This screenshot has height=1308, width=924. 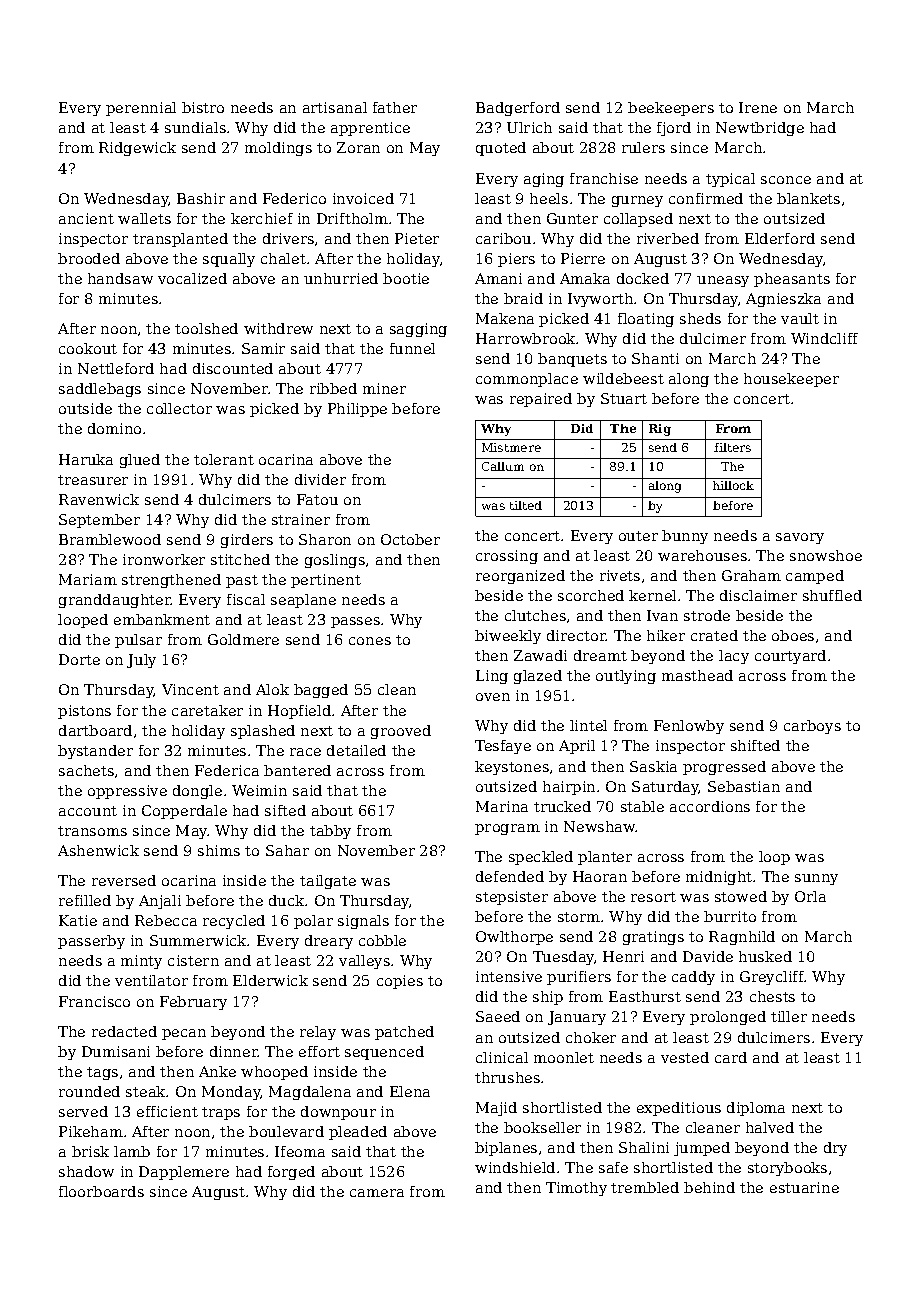 I want to click on husked, so click(x=765, y=956).
